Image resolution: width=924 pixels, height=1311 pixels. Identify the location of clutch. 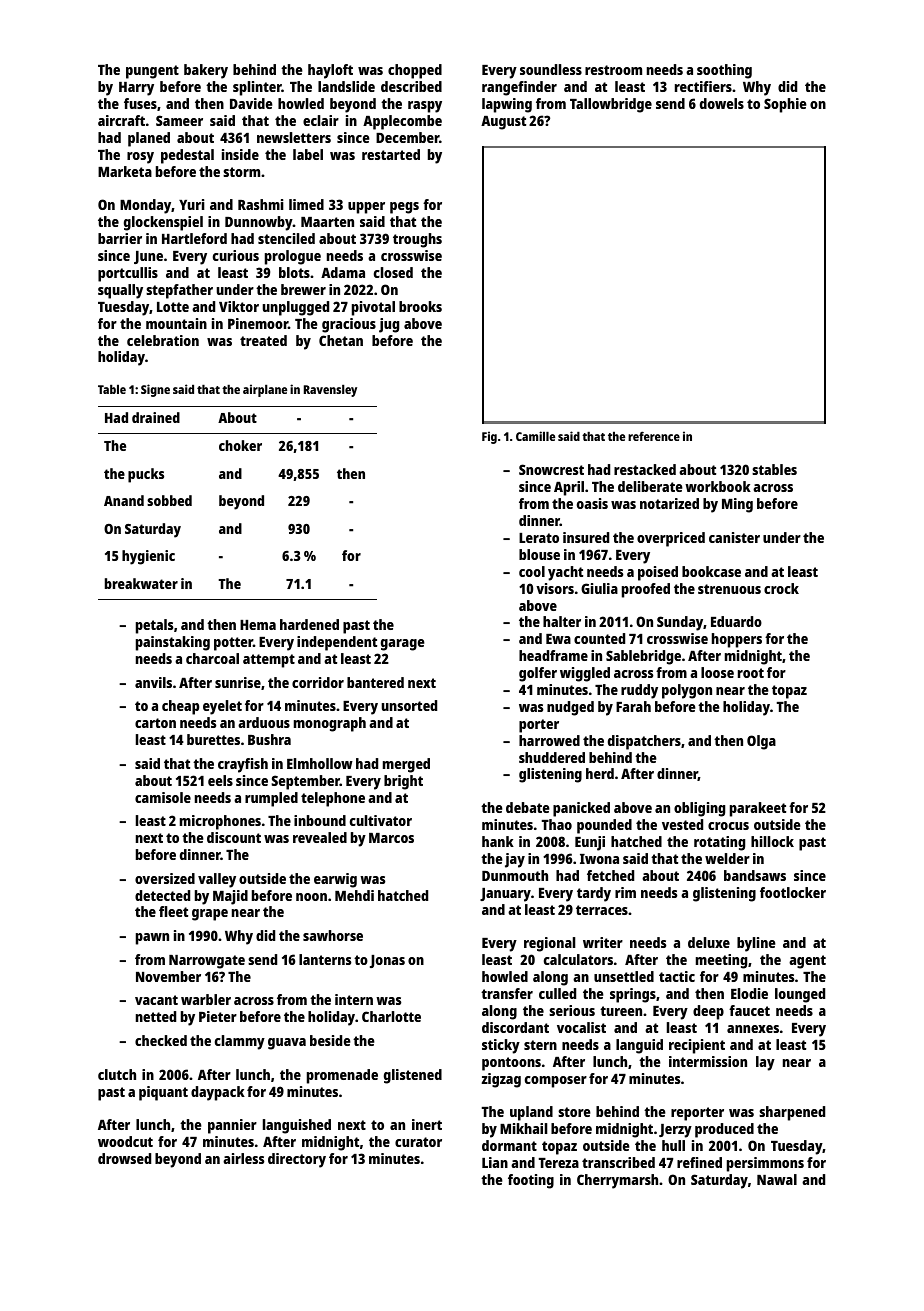
(117, 1074).
